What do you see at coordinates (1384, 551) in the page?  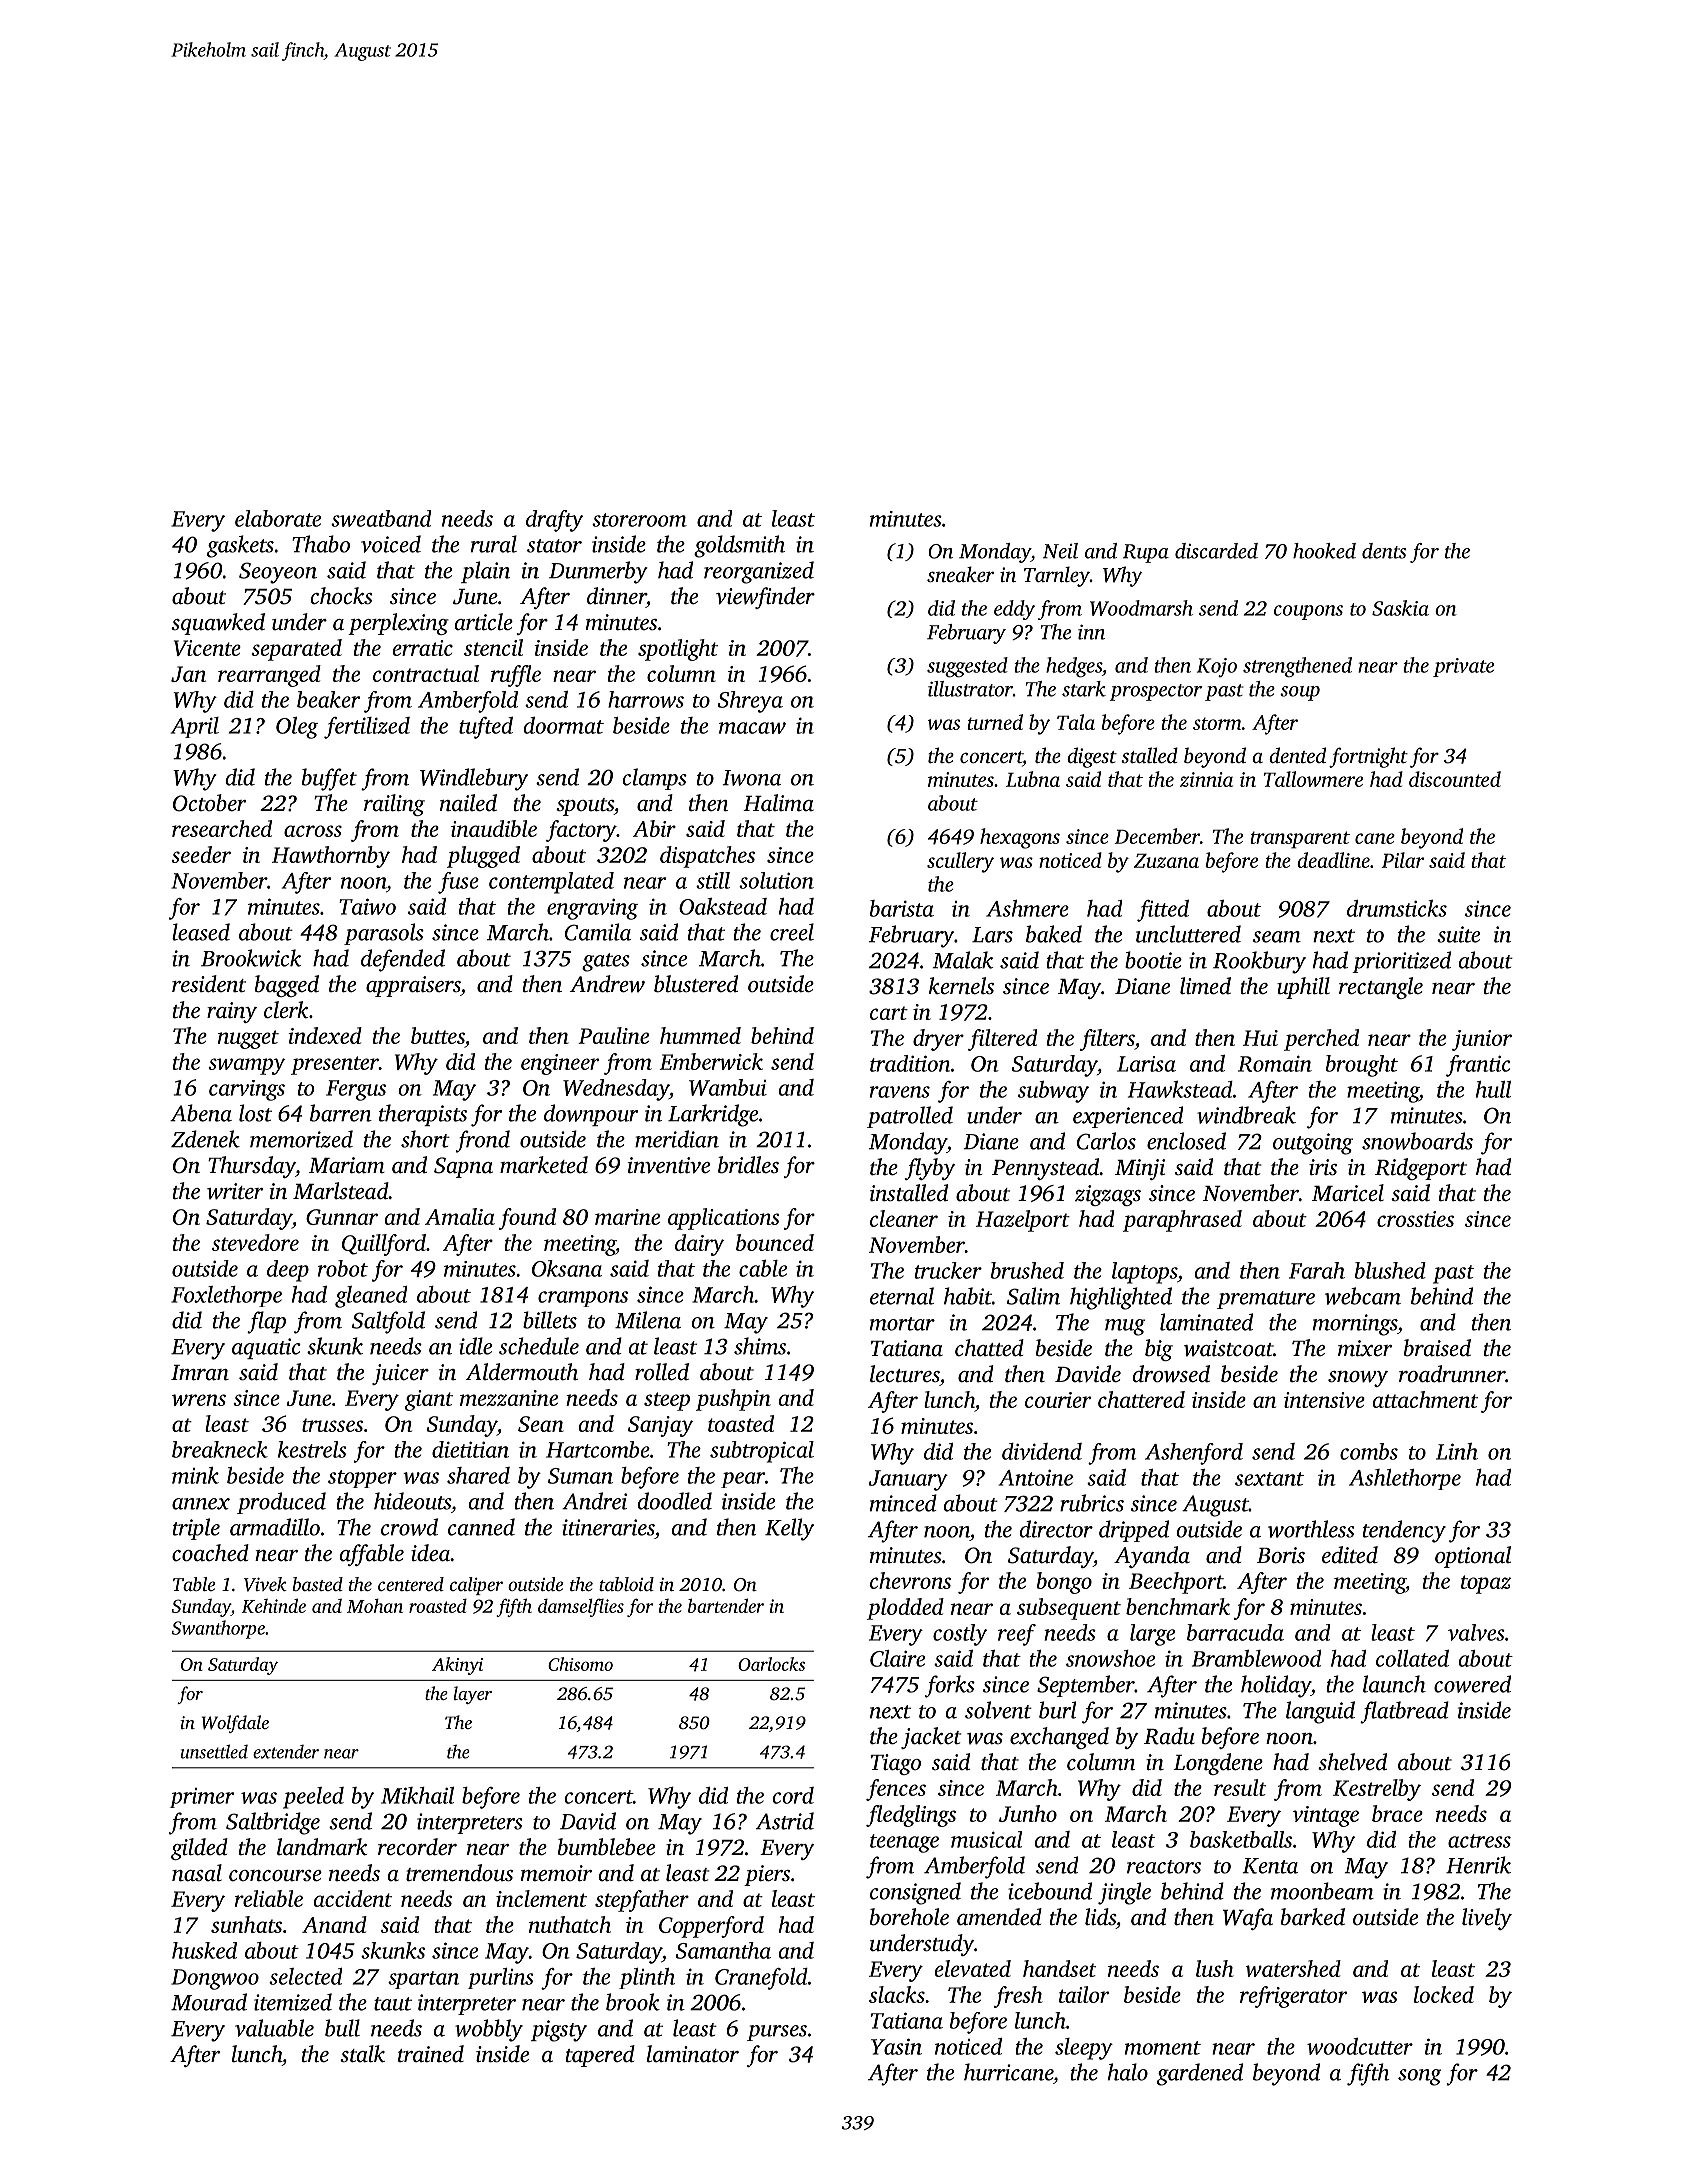 I see `dents` at bounding box center [1384, 551].
